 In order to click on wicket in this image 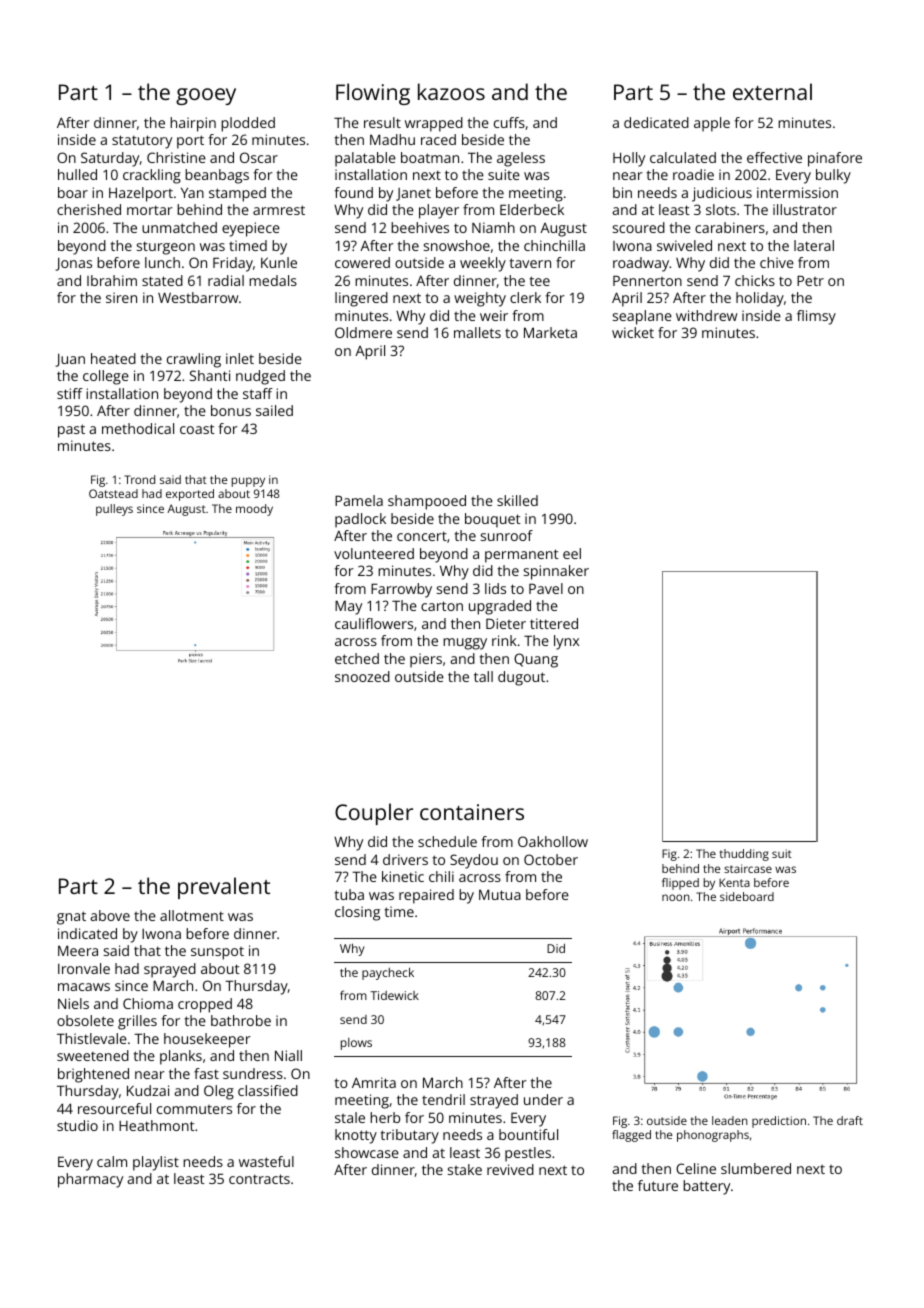, I will do `click(633, 332)`.
